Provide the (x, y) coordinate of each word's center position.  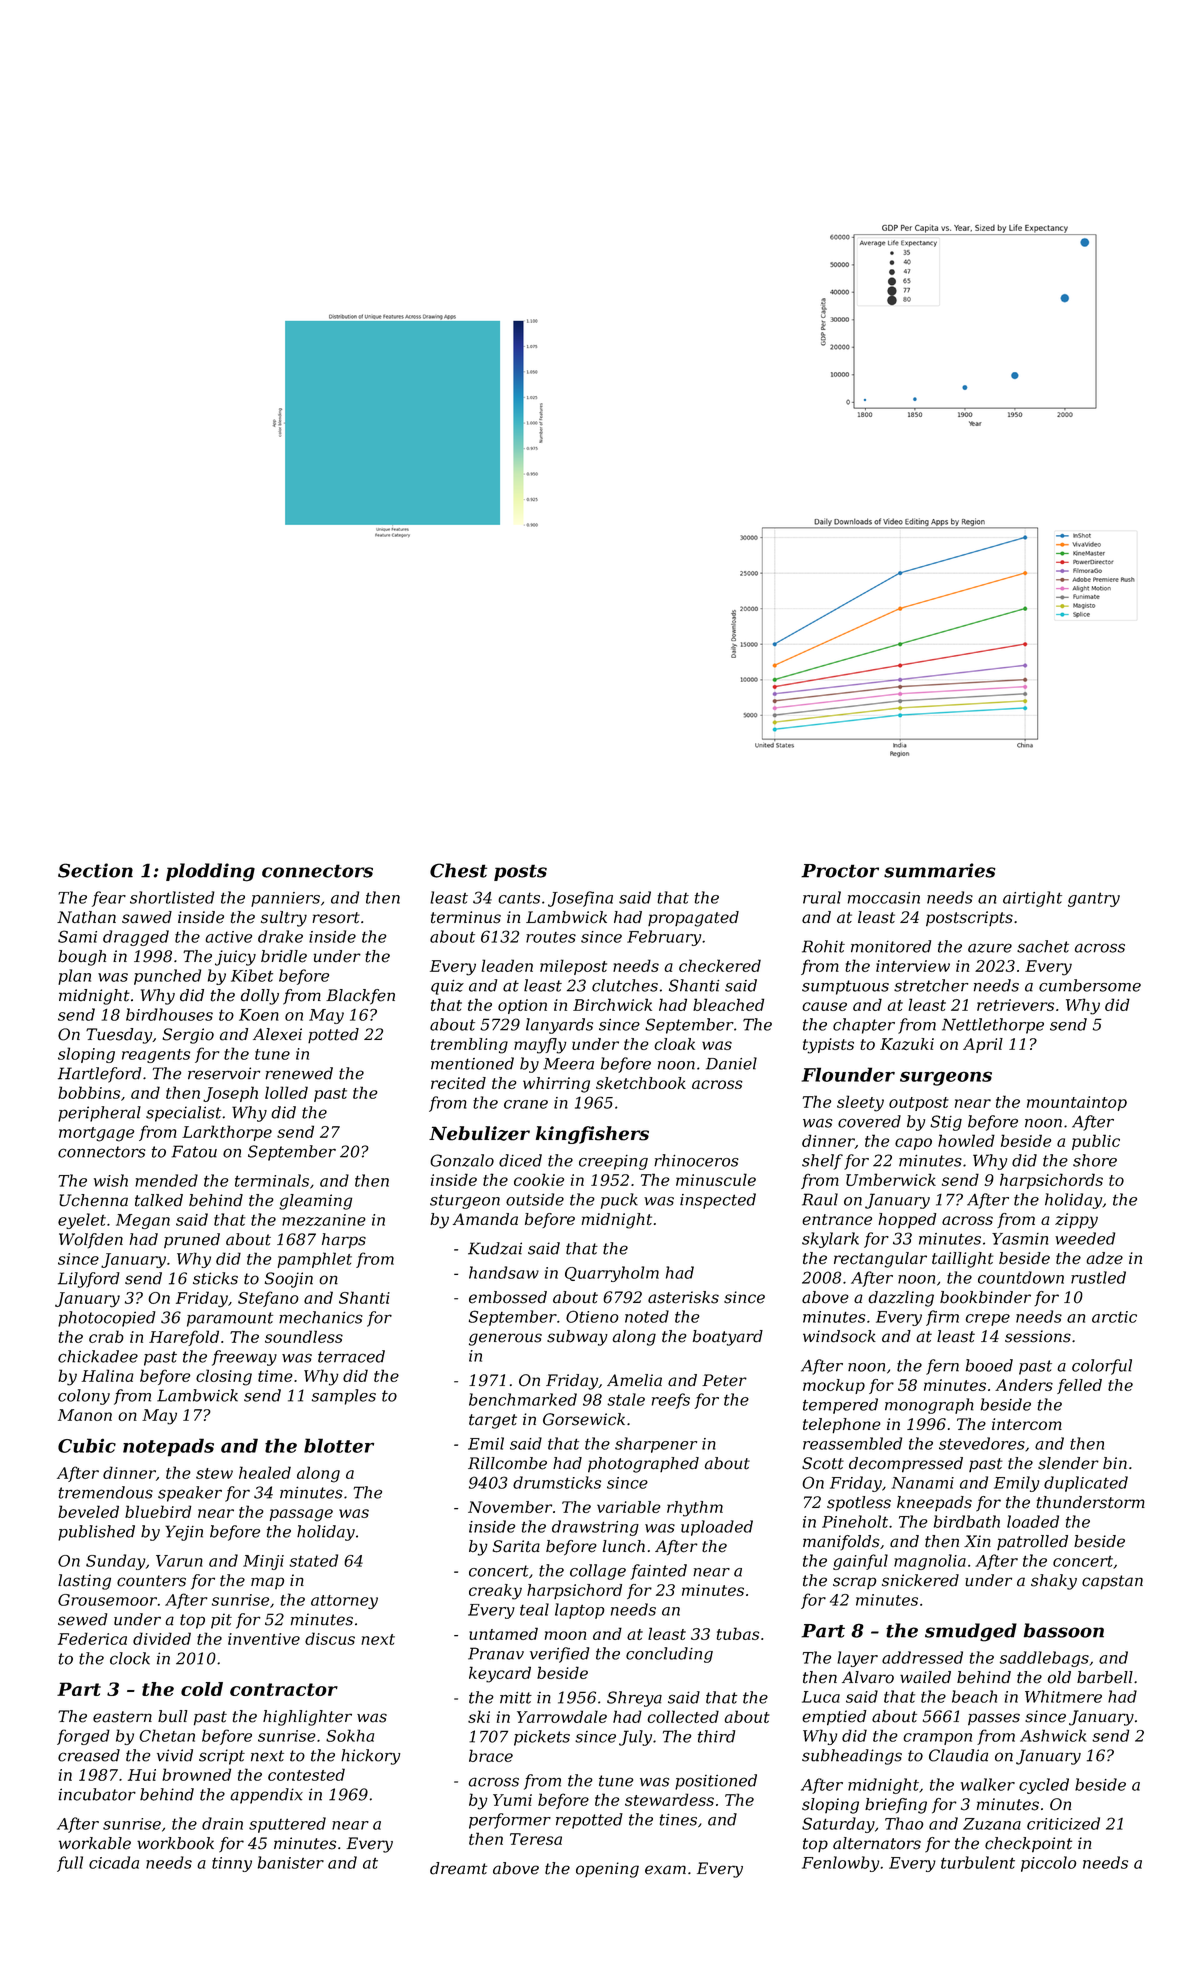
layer (857, 1659)
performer (510, 1821)
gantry (1094, 899)
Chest (458, 870)
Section (95, 870)
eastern (122, 1717)
